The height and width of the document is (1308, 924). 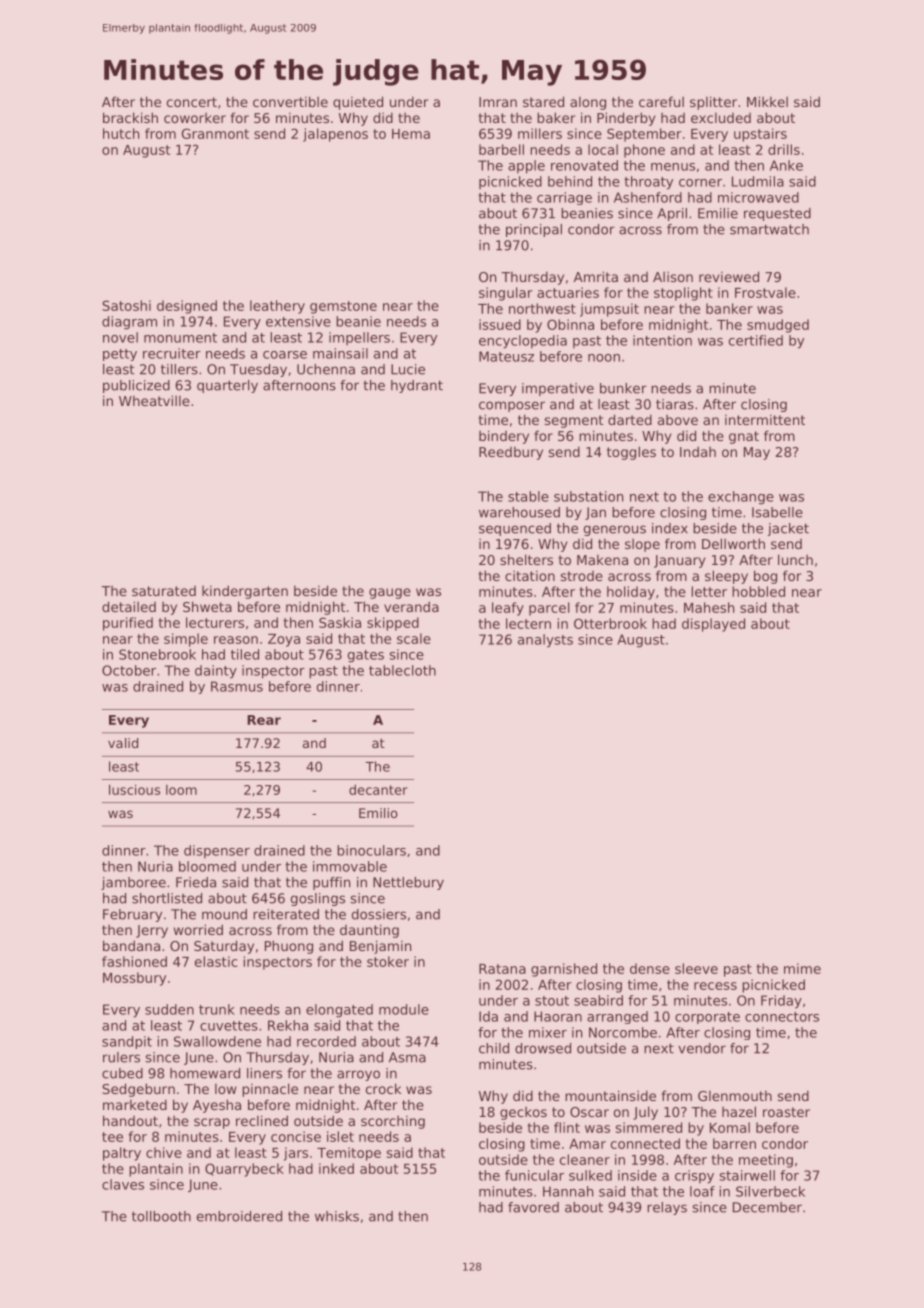 What do you see at coordinates (207, 606) in the document?
I see `Shweta` at bounding box center [207, 606].
